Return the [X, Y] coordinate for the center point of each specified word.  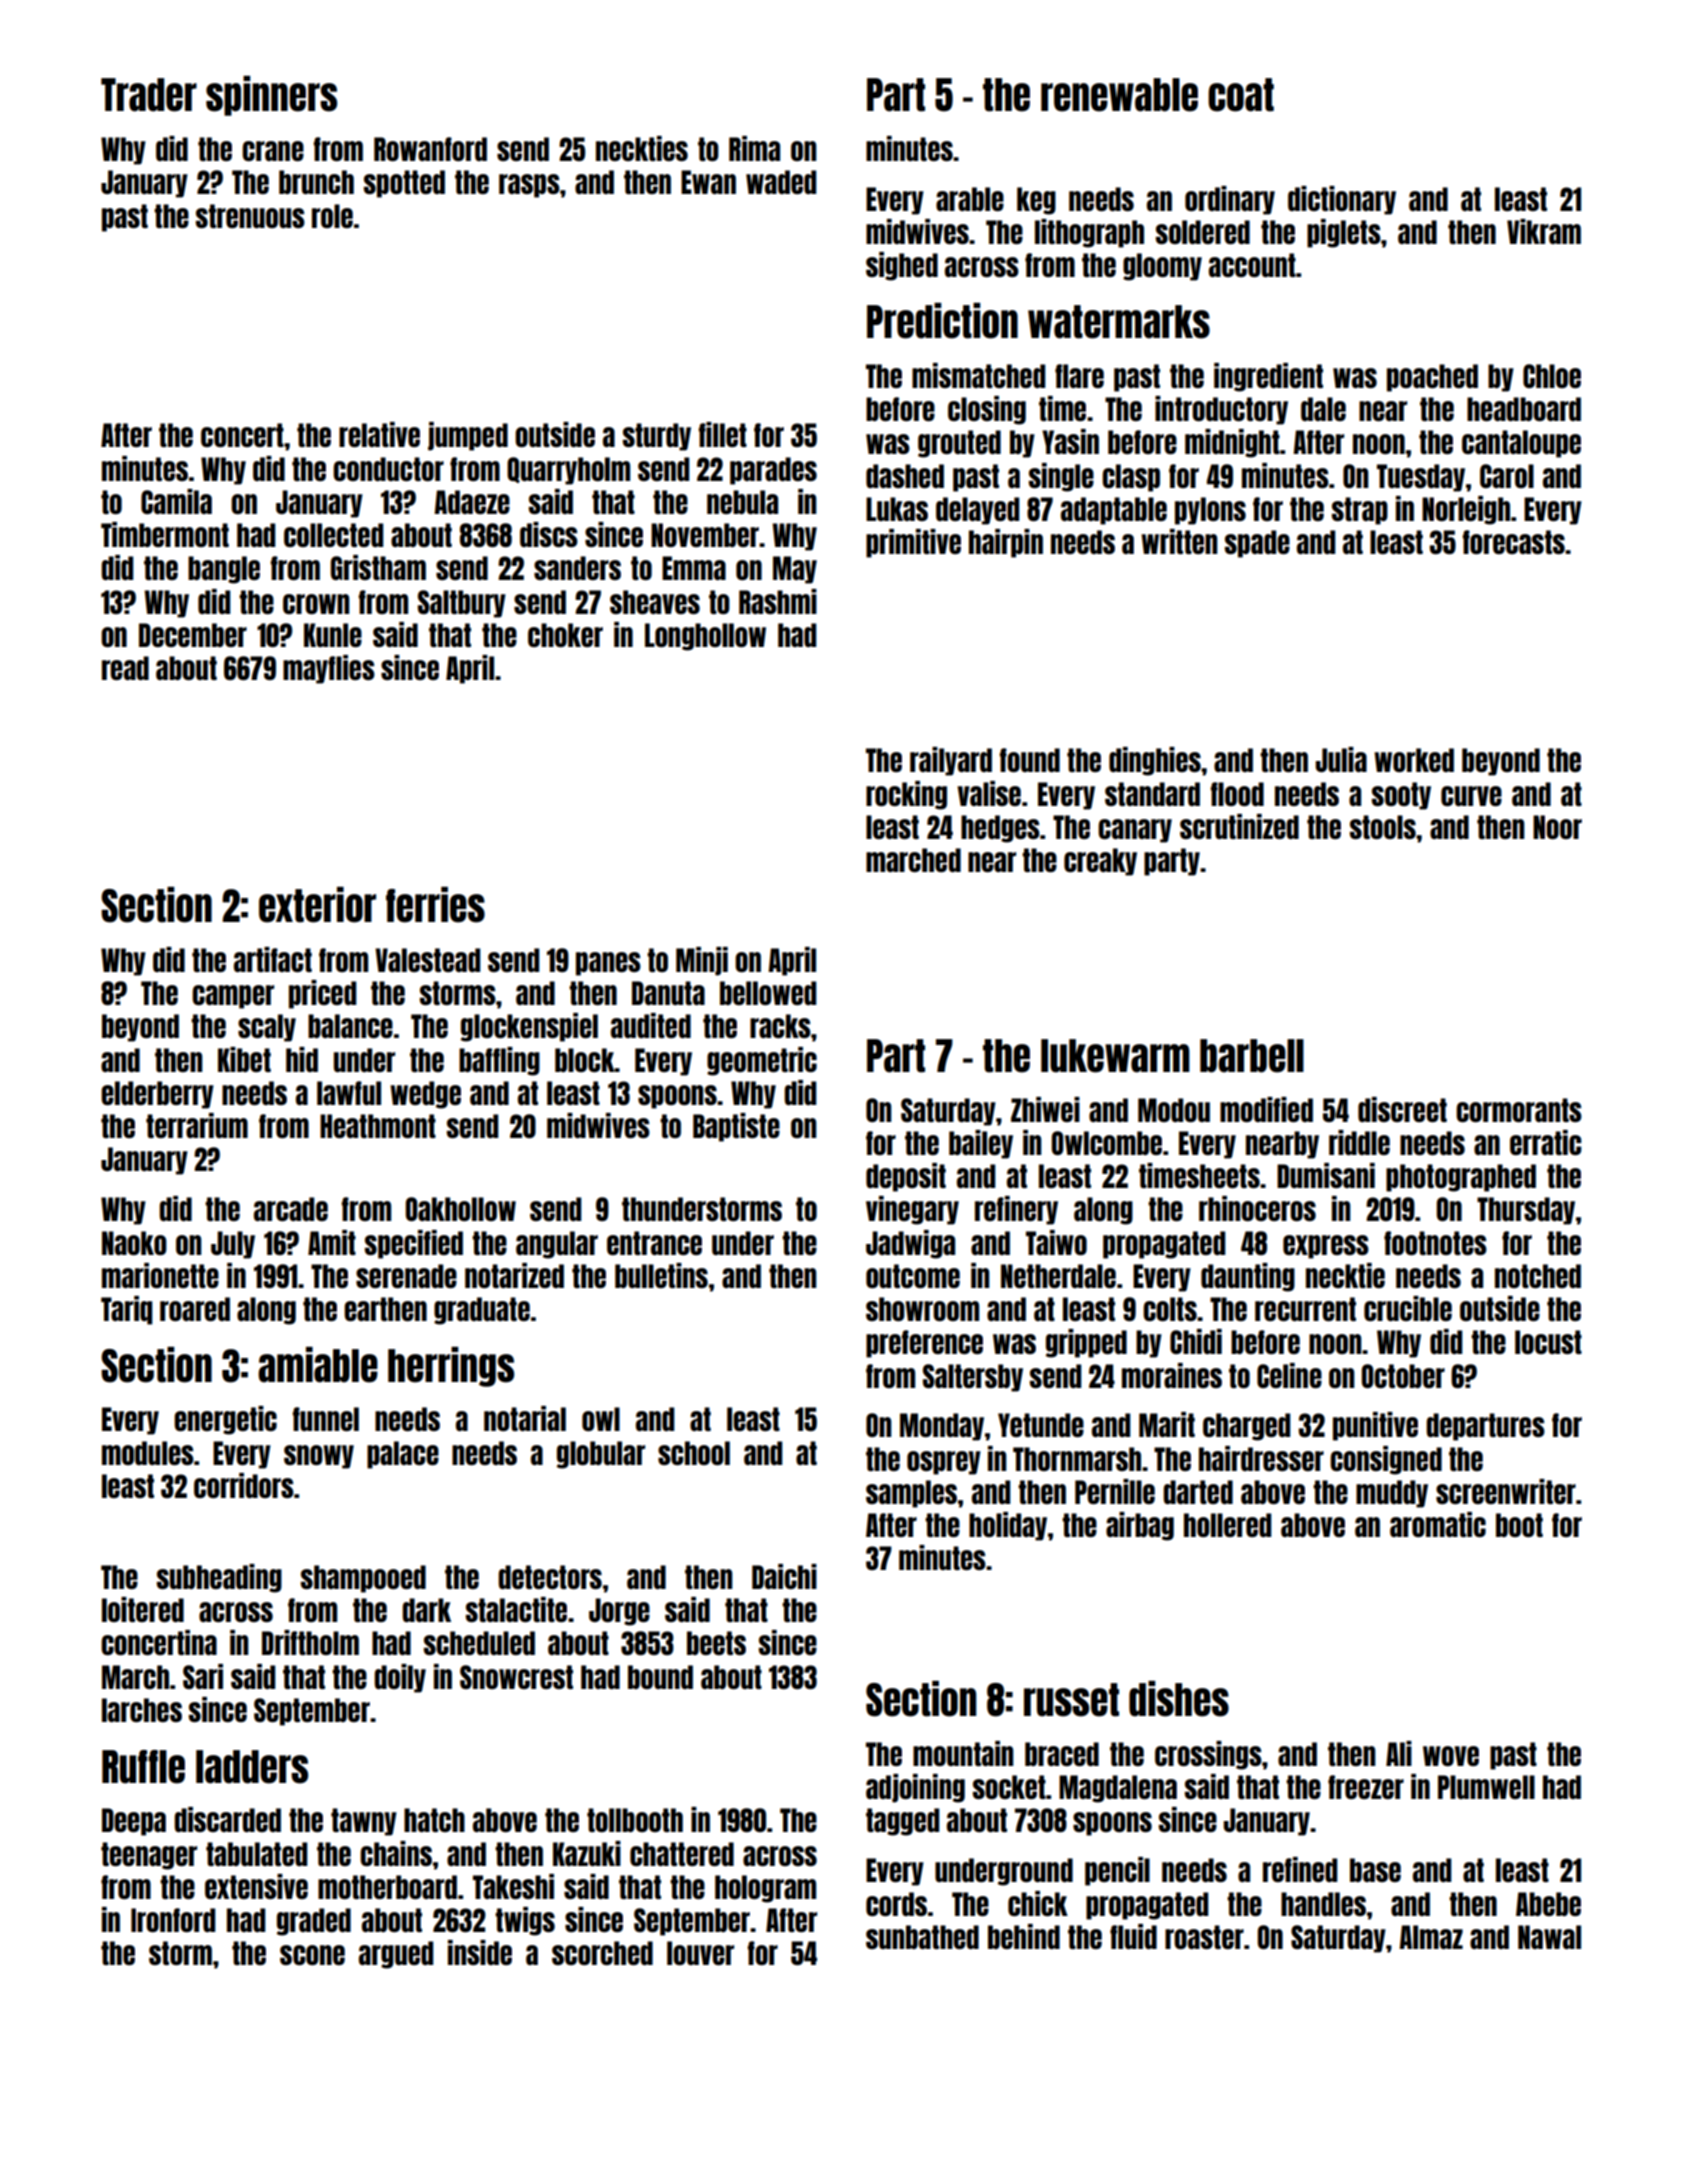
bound [660, 1677]
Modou [1174, 1110]
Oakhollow [461, 1209]
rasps [529, 186]
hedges [1000, 829]
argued [396, 1955]
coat [1241, 95]
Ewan [708, 182]
